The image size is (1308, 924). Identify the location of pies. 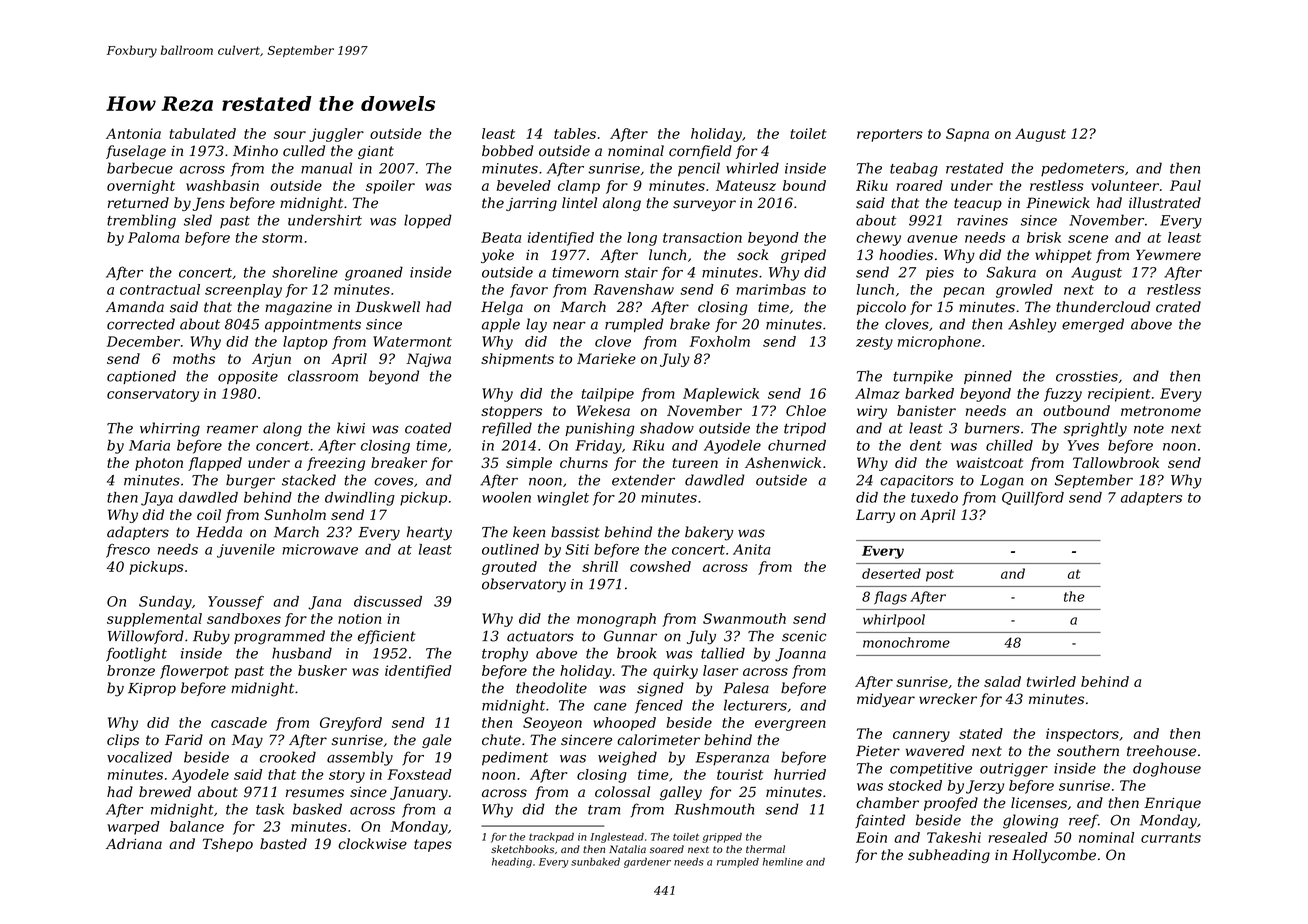
(940, 274).
